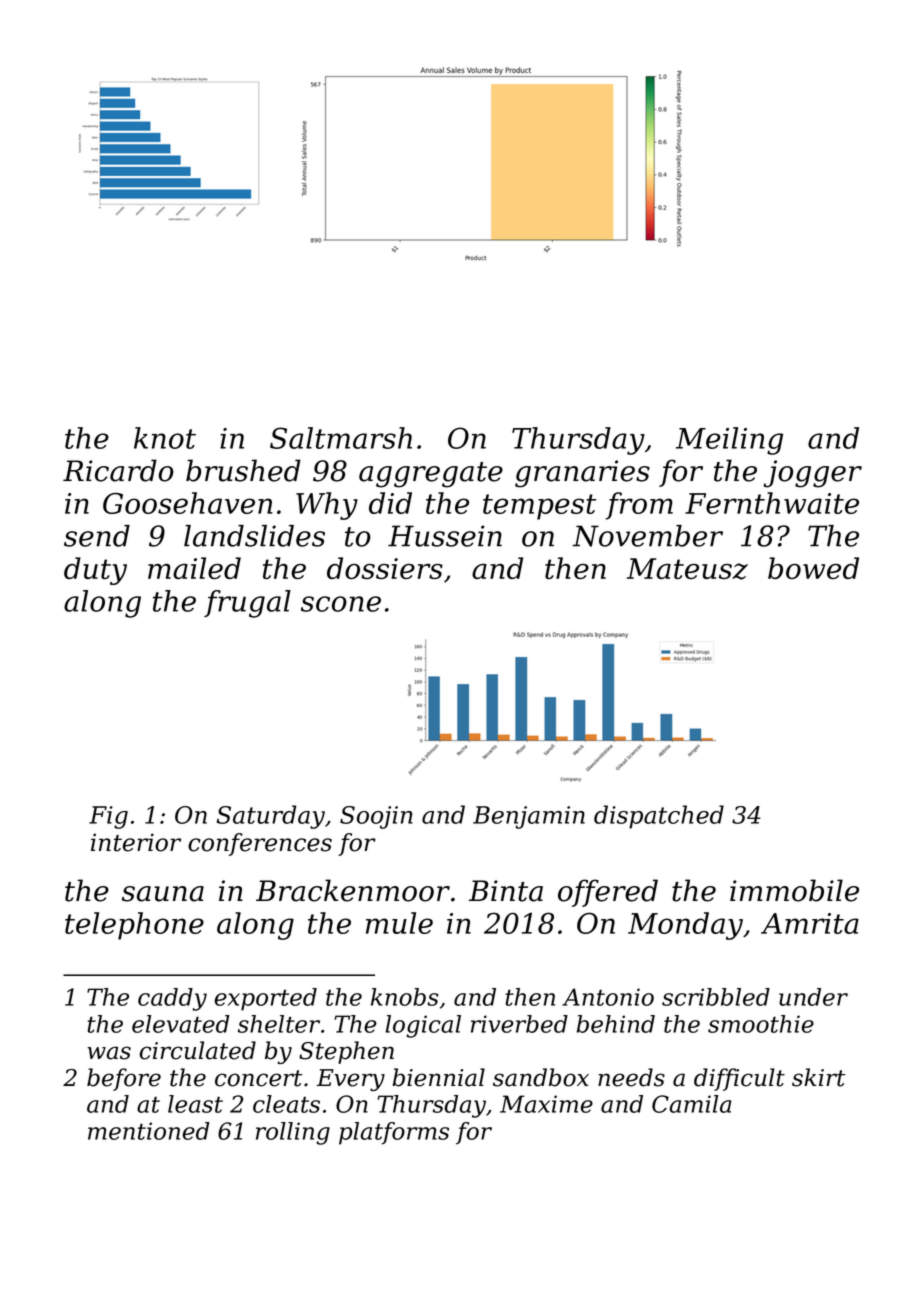 This screenshot has width=924, height=1311. I want to click on bowed, so click(813, 568).
